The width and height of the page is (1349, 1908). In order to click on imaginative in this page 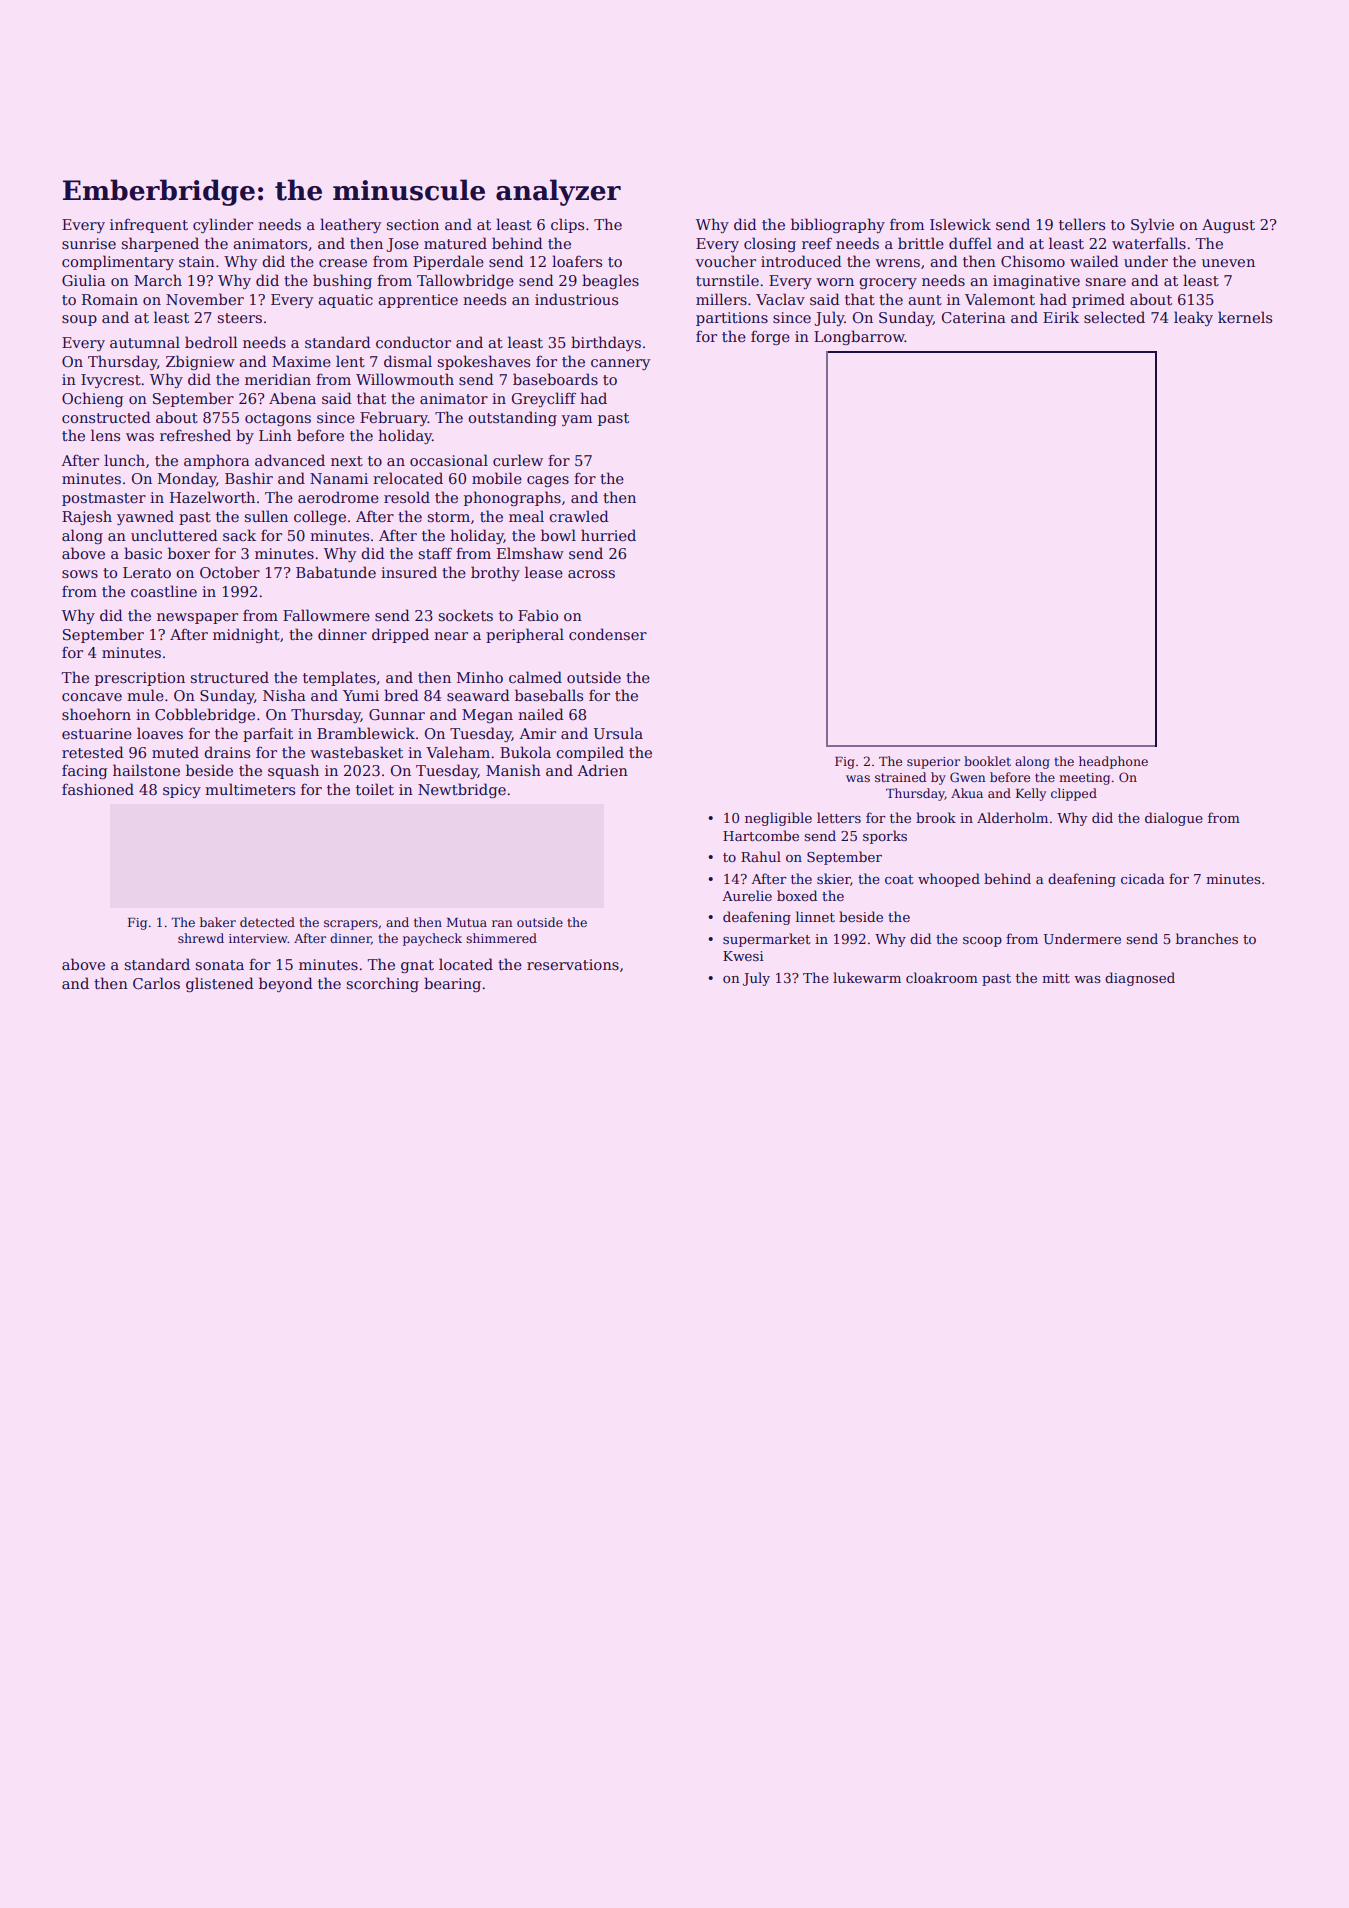, I will do `click(1036, 282)`.
